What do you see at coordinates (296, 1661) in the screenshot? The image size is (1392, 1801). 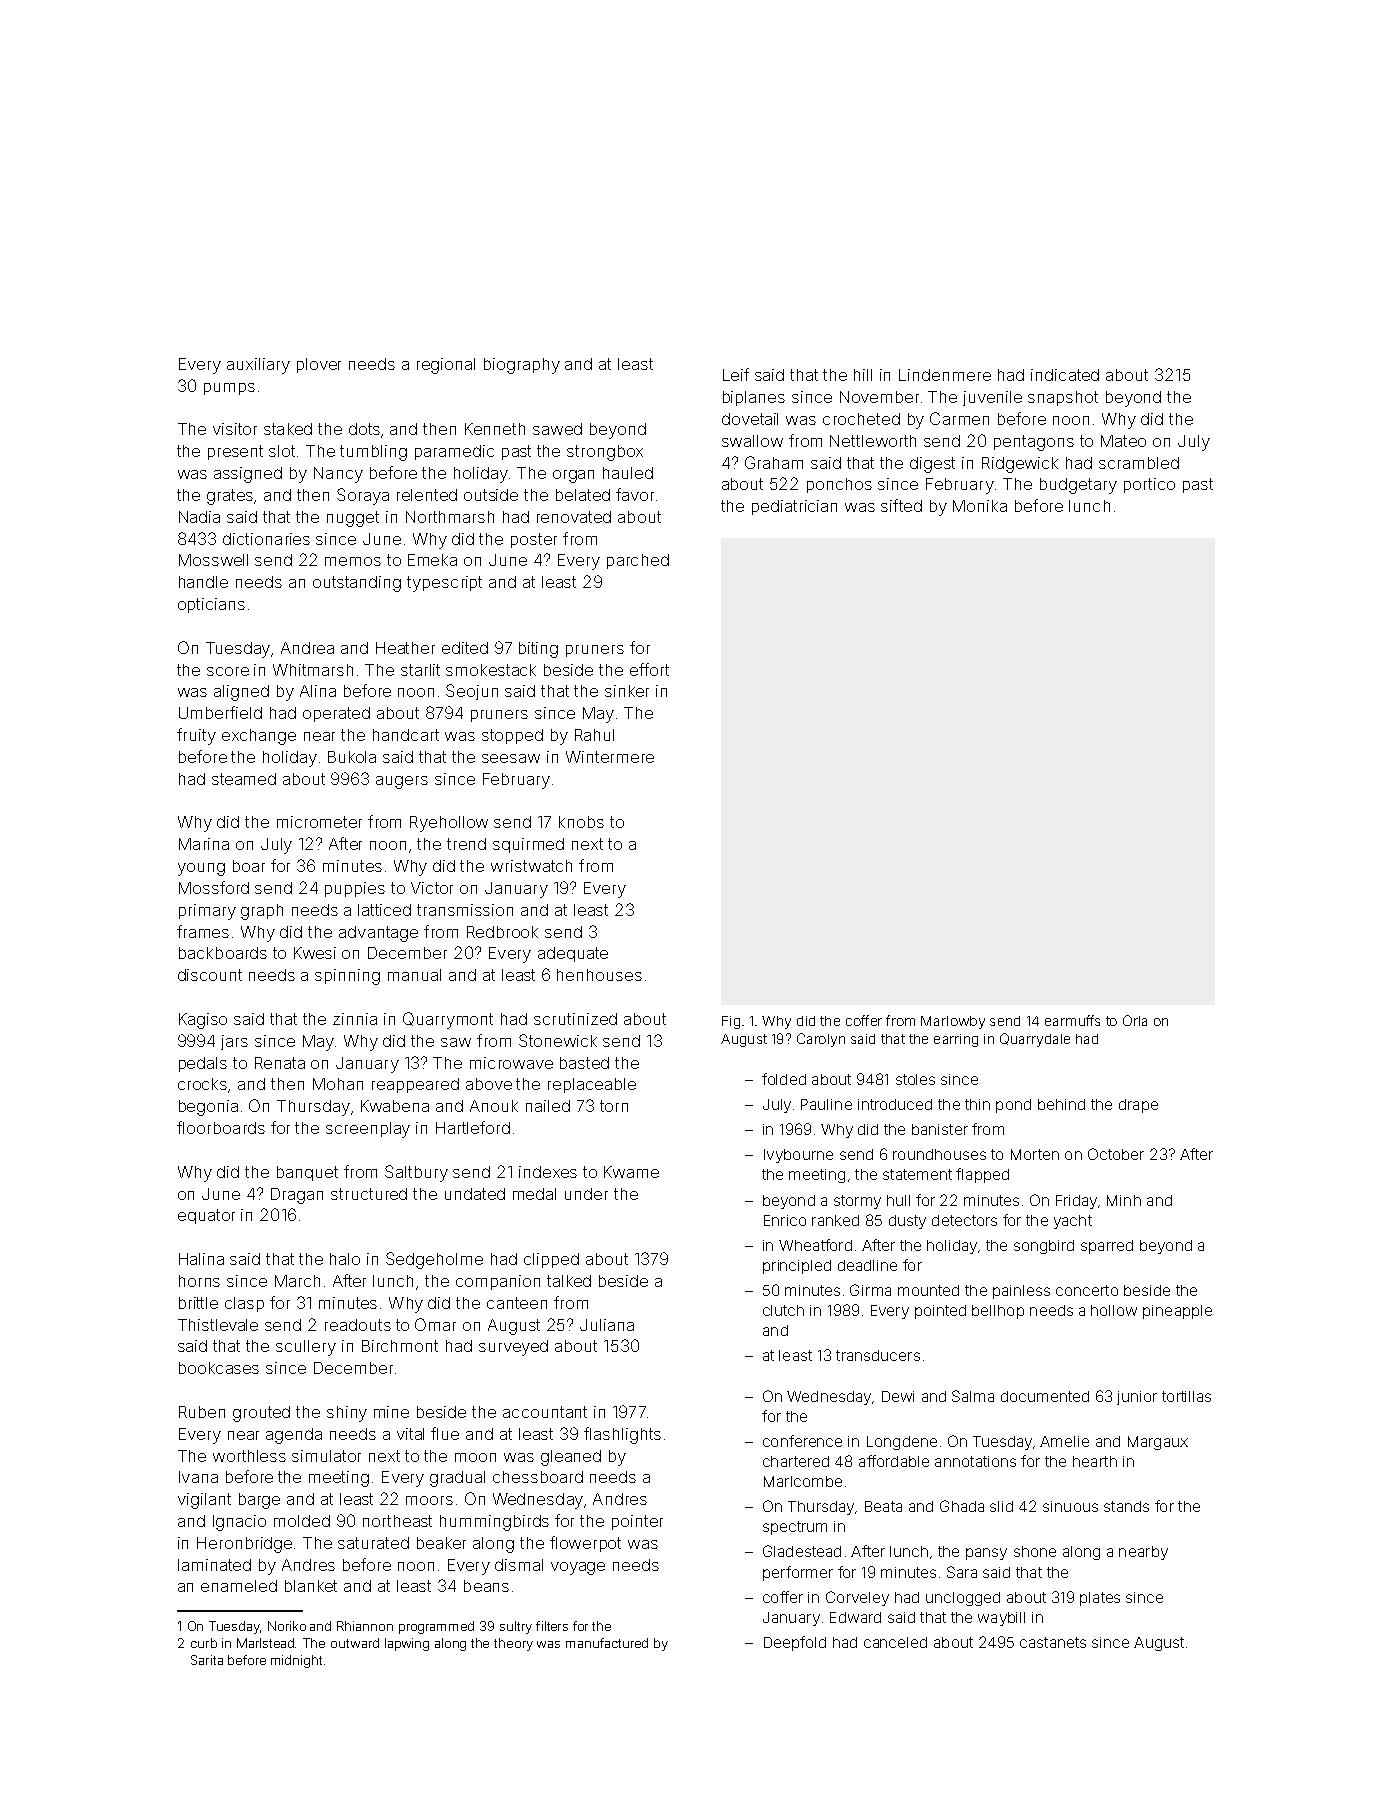 I see `midnight` at bounding box center [296, 1661].
